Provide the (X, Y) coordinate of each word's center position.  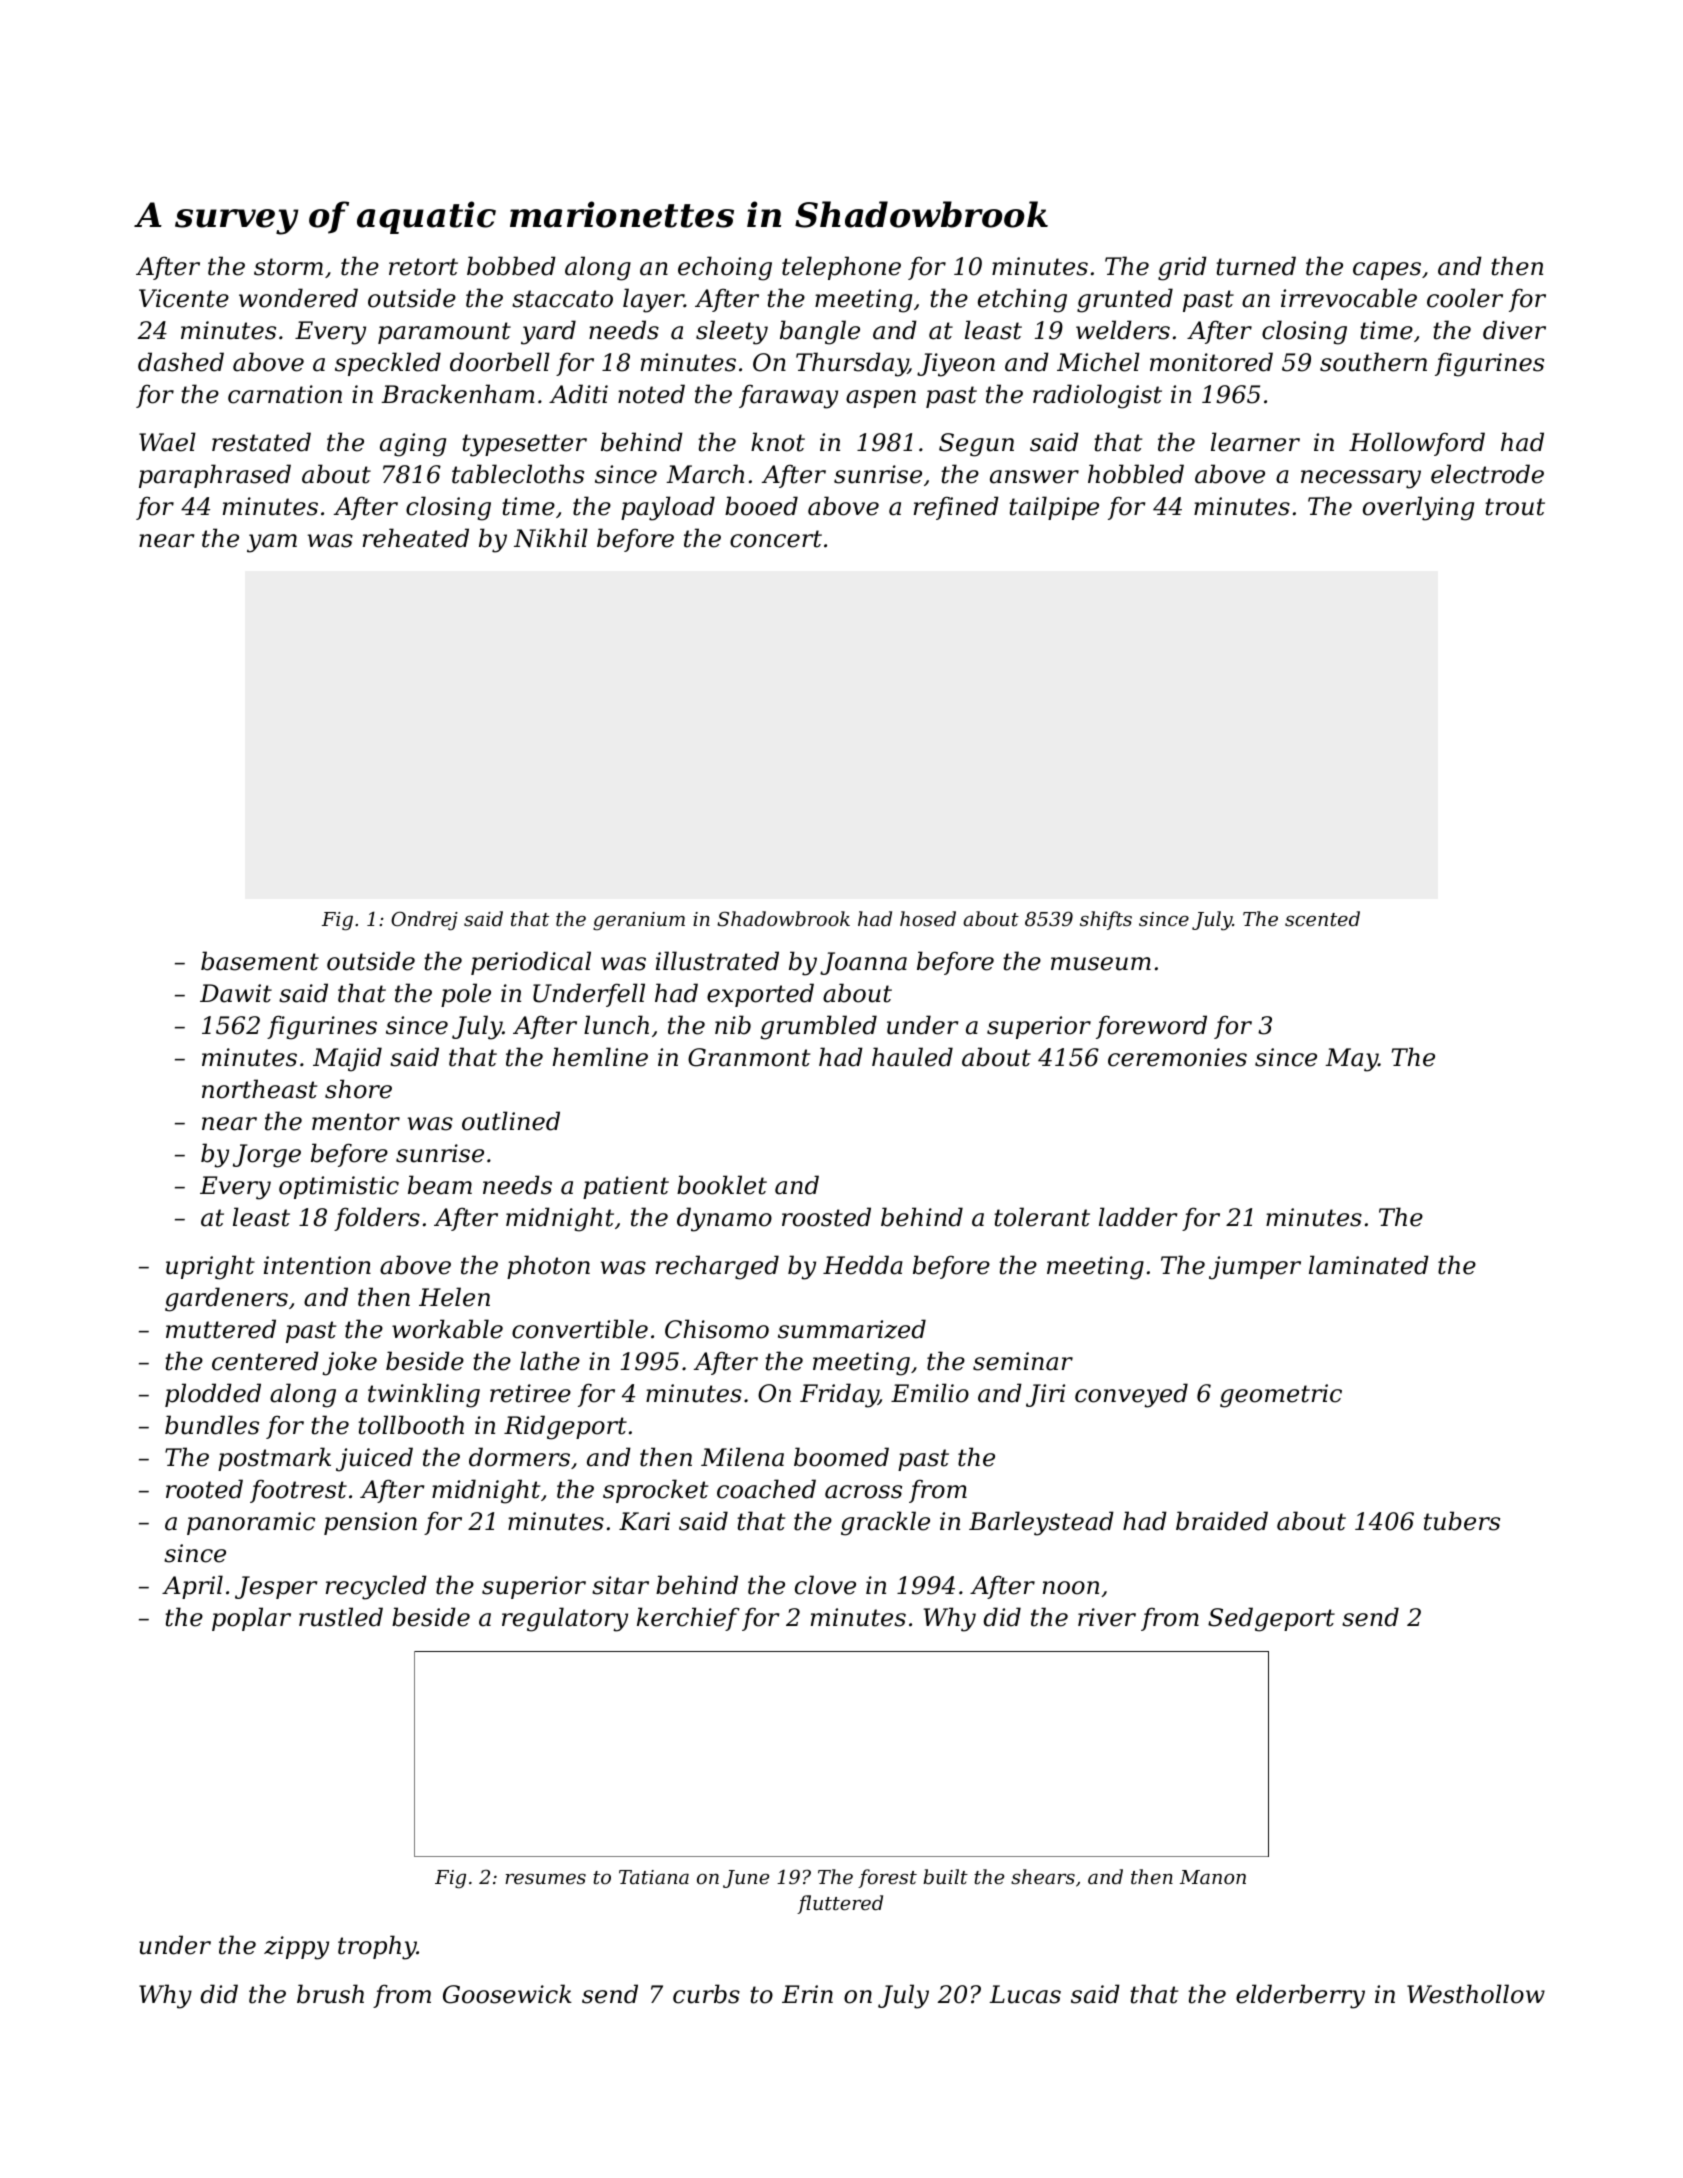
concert (776, 539)
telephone (841, 268)
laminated (1369, 1265)
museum (1101, 964)
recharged (717, 1267)
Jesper (276, 1587)
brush (330, 1994)
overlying (1418, 508)
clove (825, 1585)
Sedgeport (1271, 1619)
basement (260, 961)
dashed (181, 362)
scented (1322, 918)
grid (1182, 268)
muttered (221, 1329)
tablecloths (518, 474)
